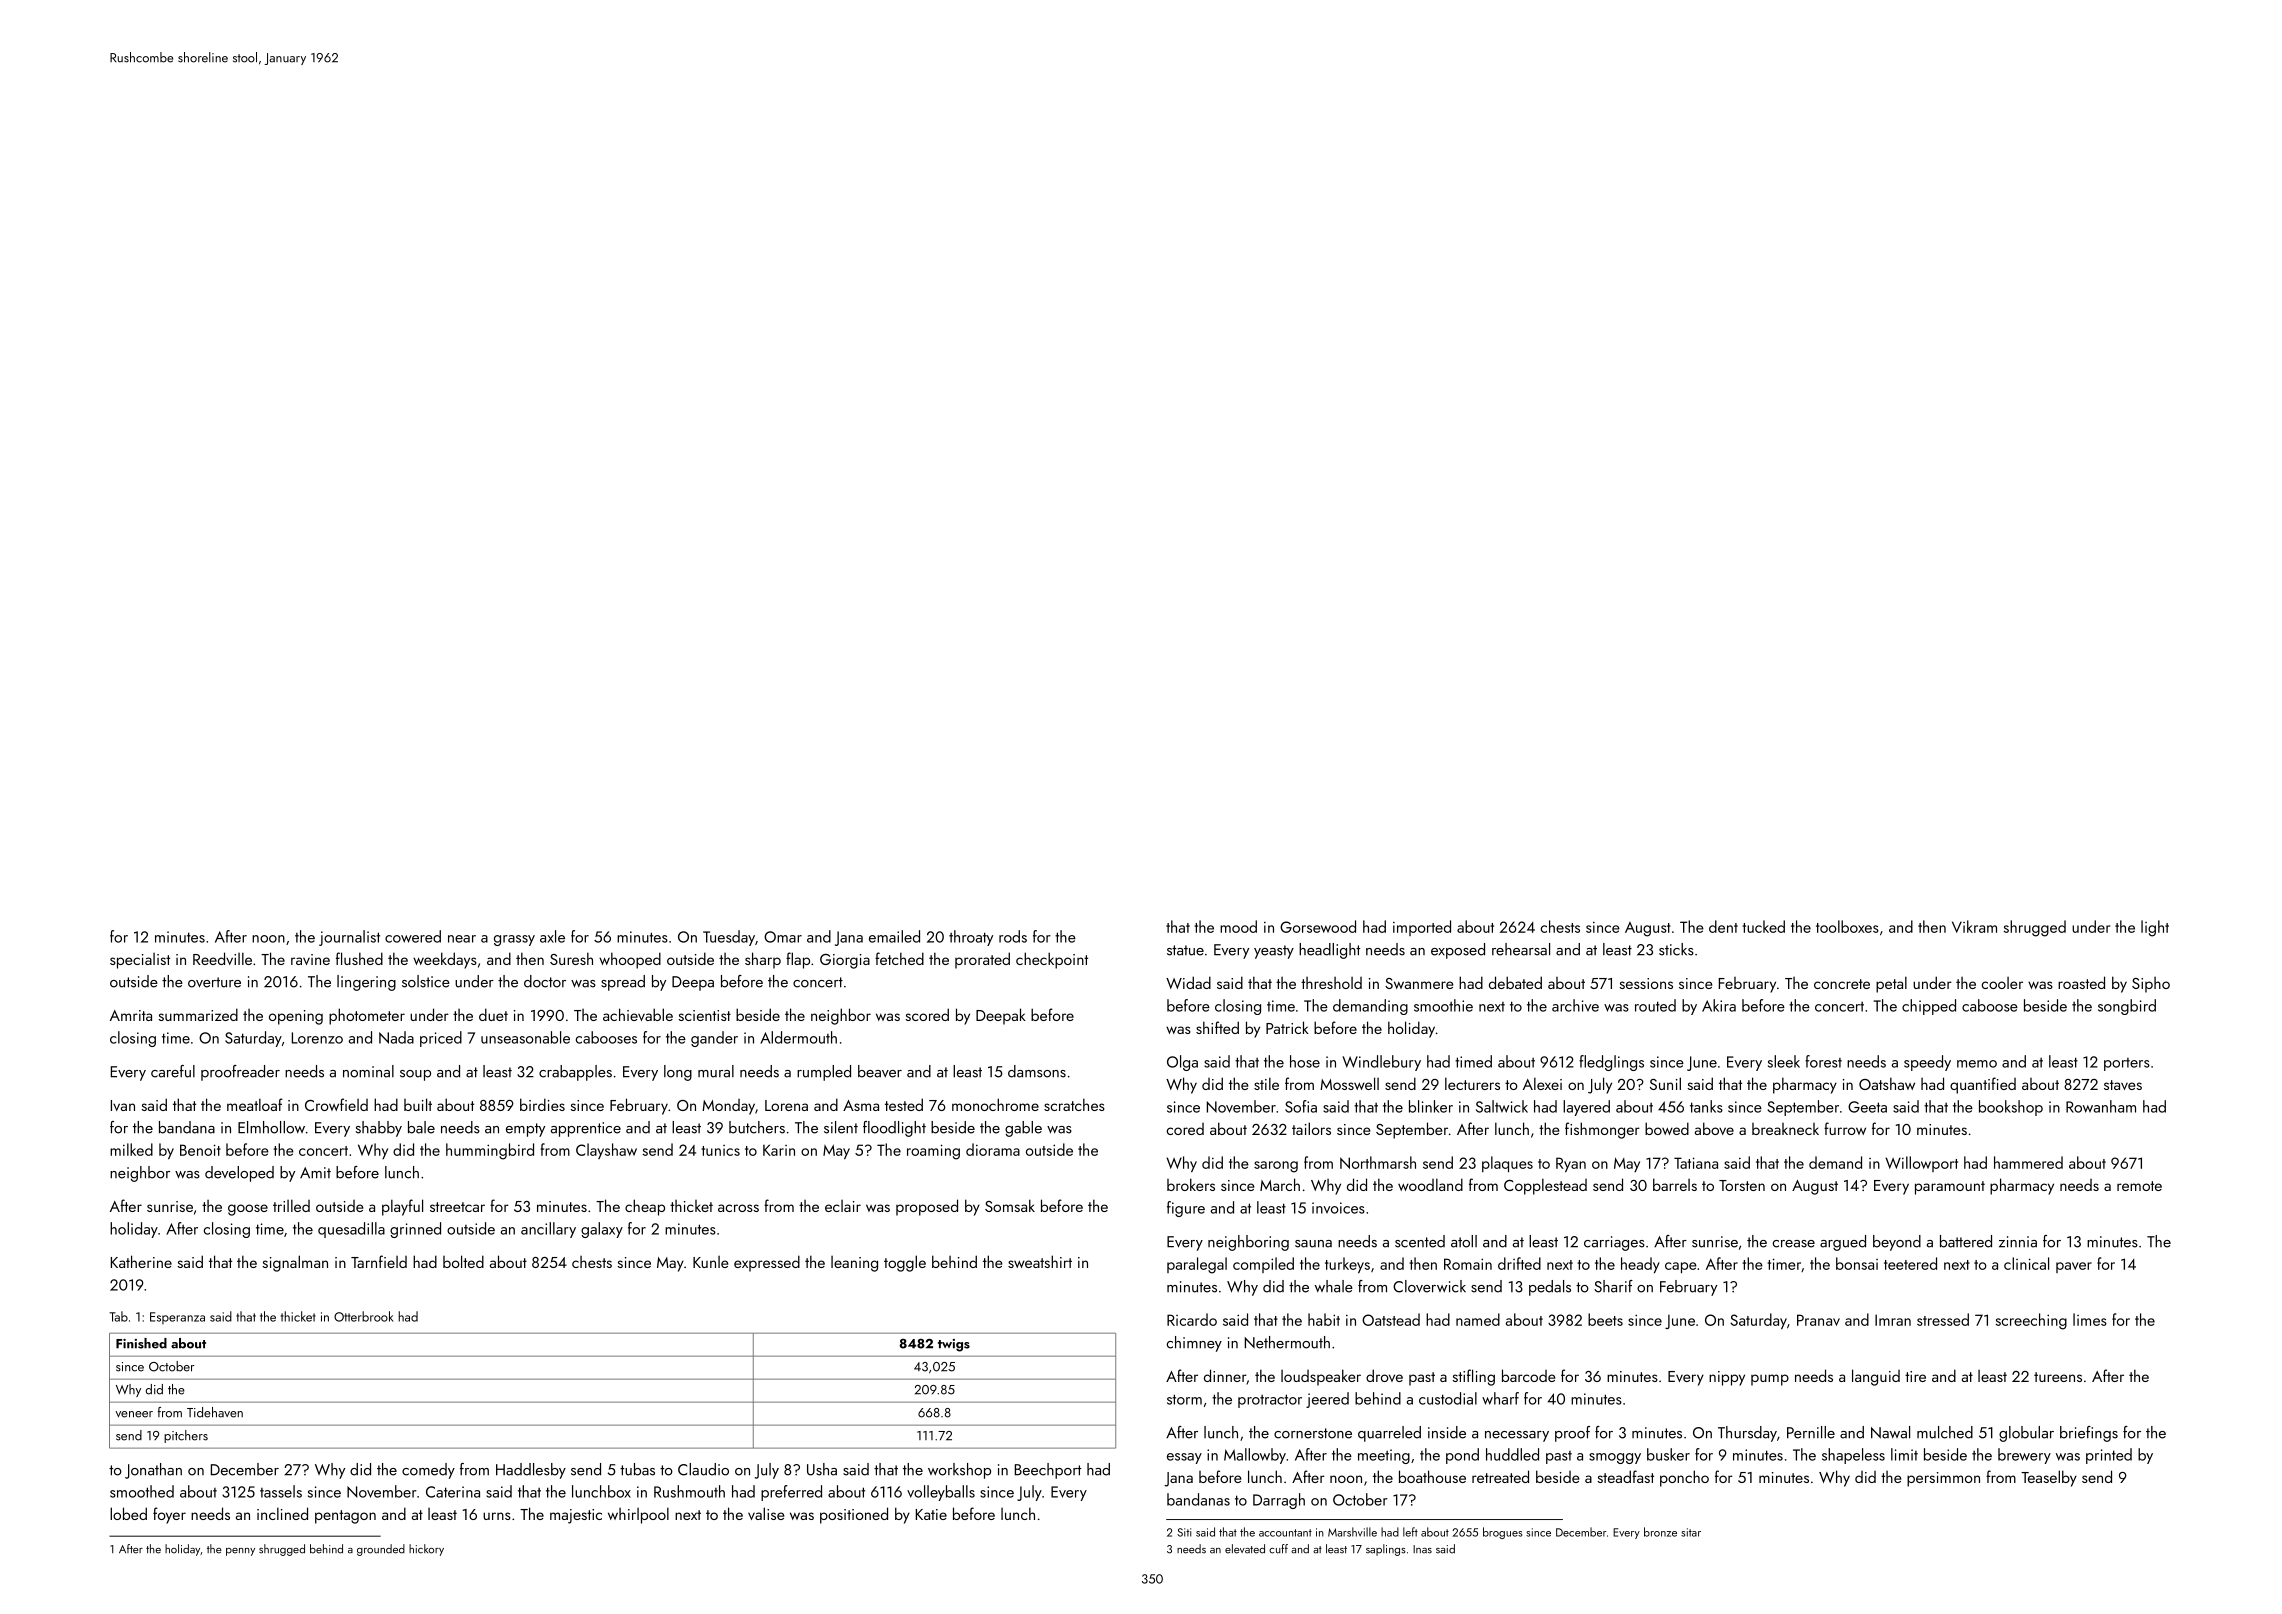 The image size is (2282, 1614). Describe the element at coordinates (927, 1207) in the screenshot. I see `proposed` at that location.
